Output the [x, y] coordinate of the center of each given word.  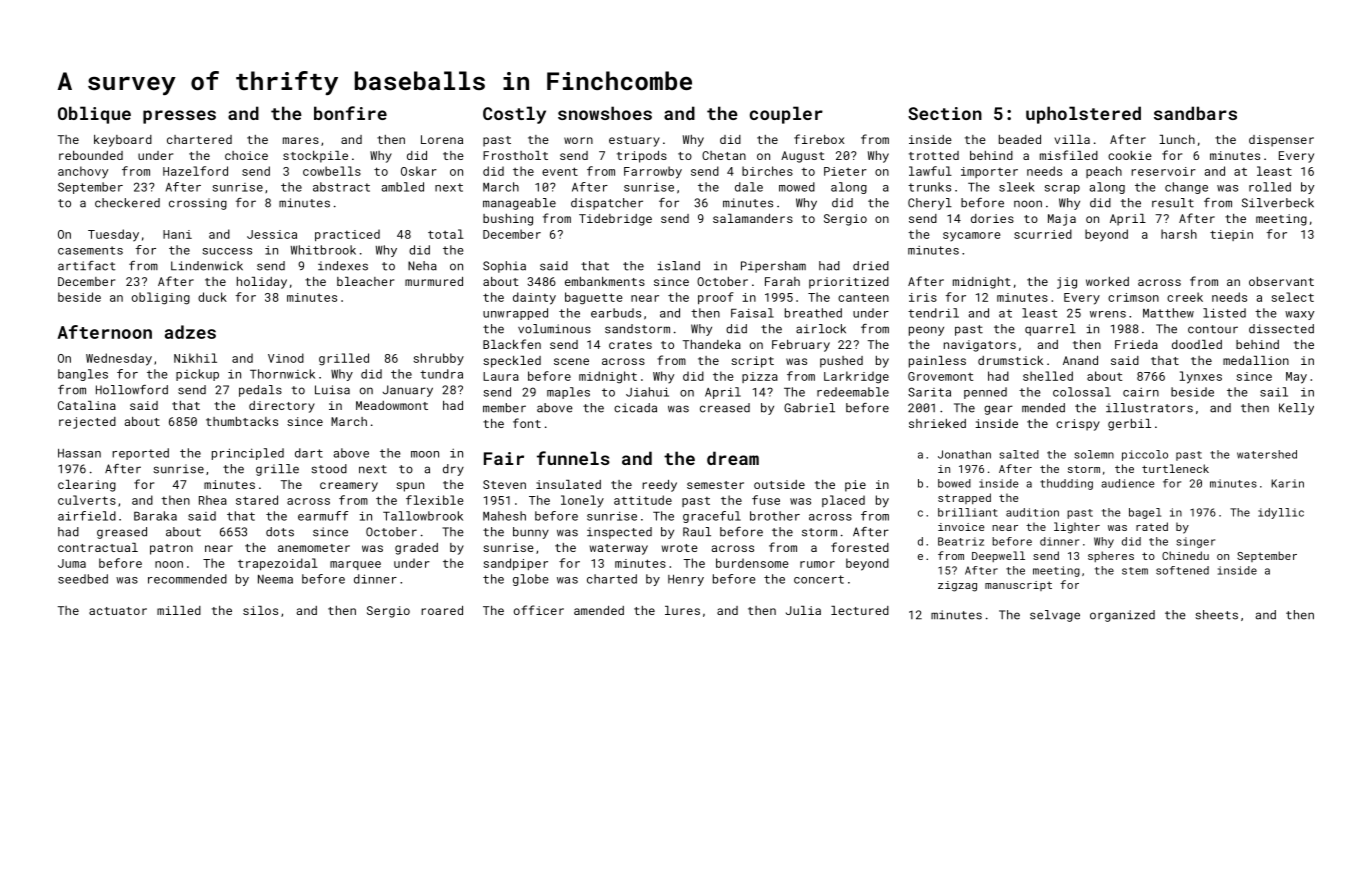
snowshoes [605, 113]
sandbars [1195, 113]
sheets [1216, 615]
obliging [161, 298]
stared [257, 500]
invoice [961, 527]
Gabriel [809, 408]
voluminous [554, 329]
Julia [803, 610]
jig [1067, 283]
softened [1182, 570]
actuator [118, 611]
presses [179, 117]
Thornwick [282, 374]
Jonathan [964, 454]
